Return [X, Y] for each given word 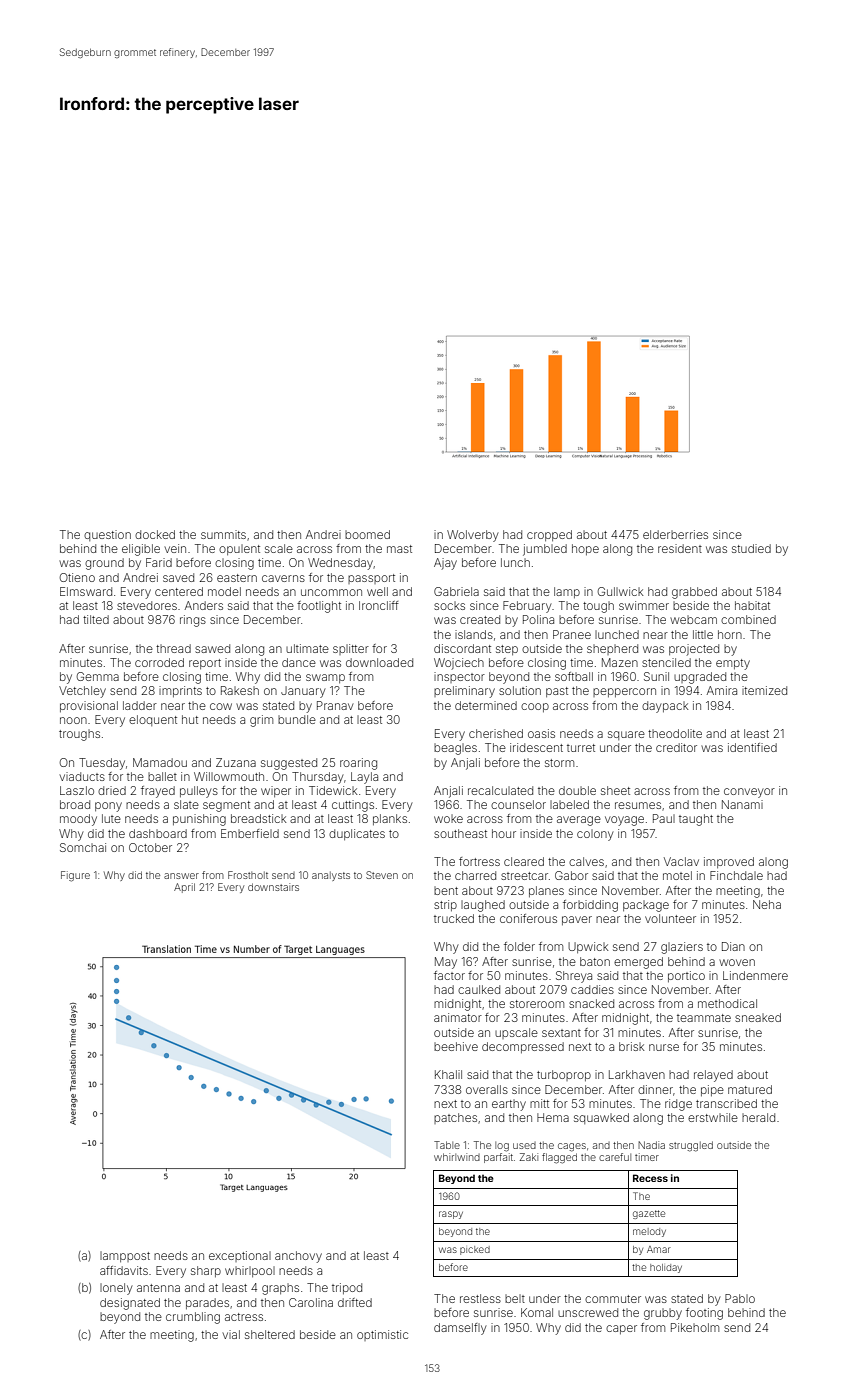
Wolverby [472, 536]
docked [155, 534]
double [577, 790]
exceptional [240, 1256]
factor [449, 975]
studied [751, 548]
